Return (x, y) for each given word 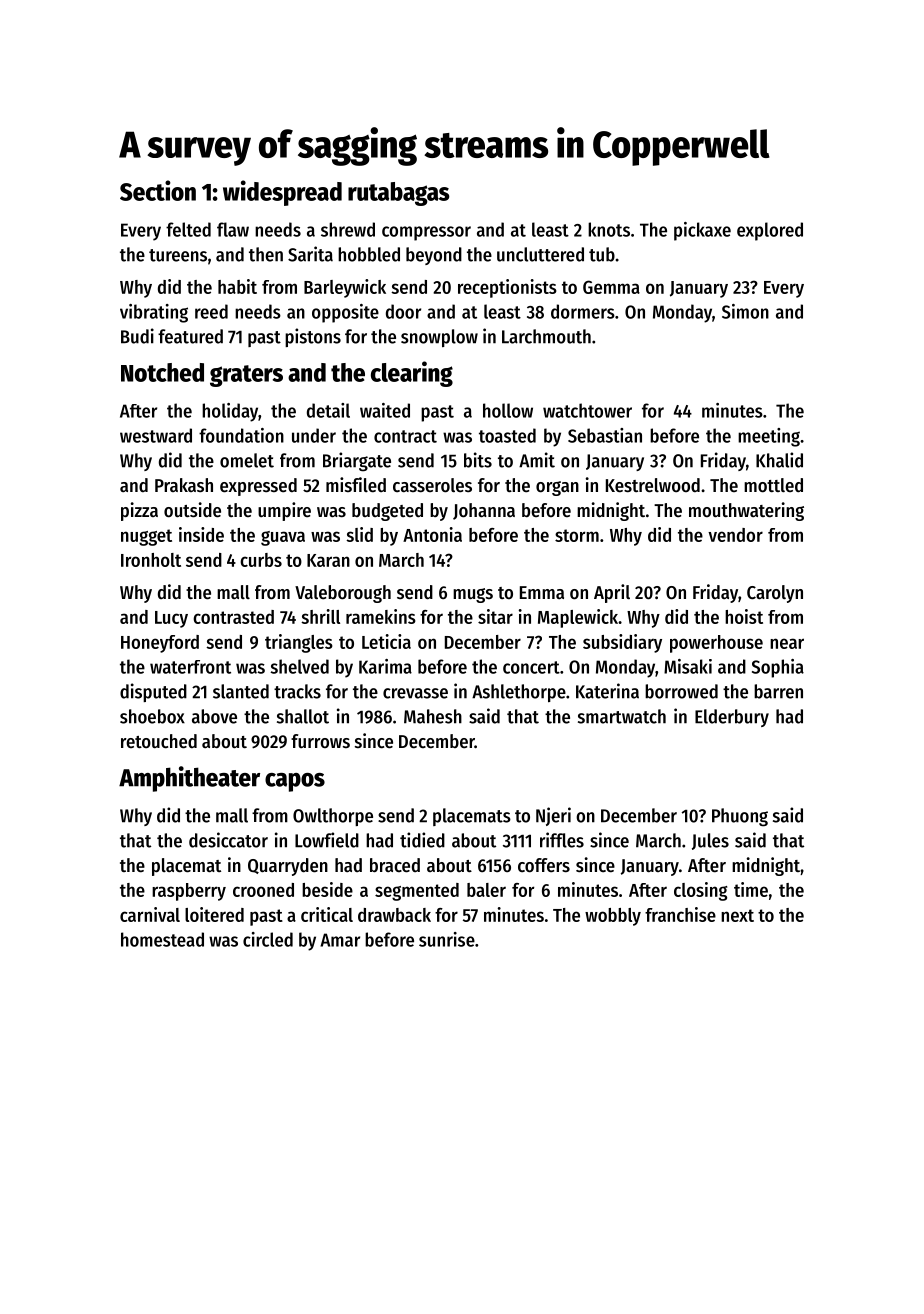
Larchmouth (546, 336)
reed (211, 311)
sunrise (447, 939)
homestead (162, 939)
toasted (507, 435)
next (737, 915)
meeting (769, 437)
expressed (258, 487)
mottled (773, 485)
